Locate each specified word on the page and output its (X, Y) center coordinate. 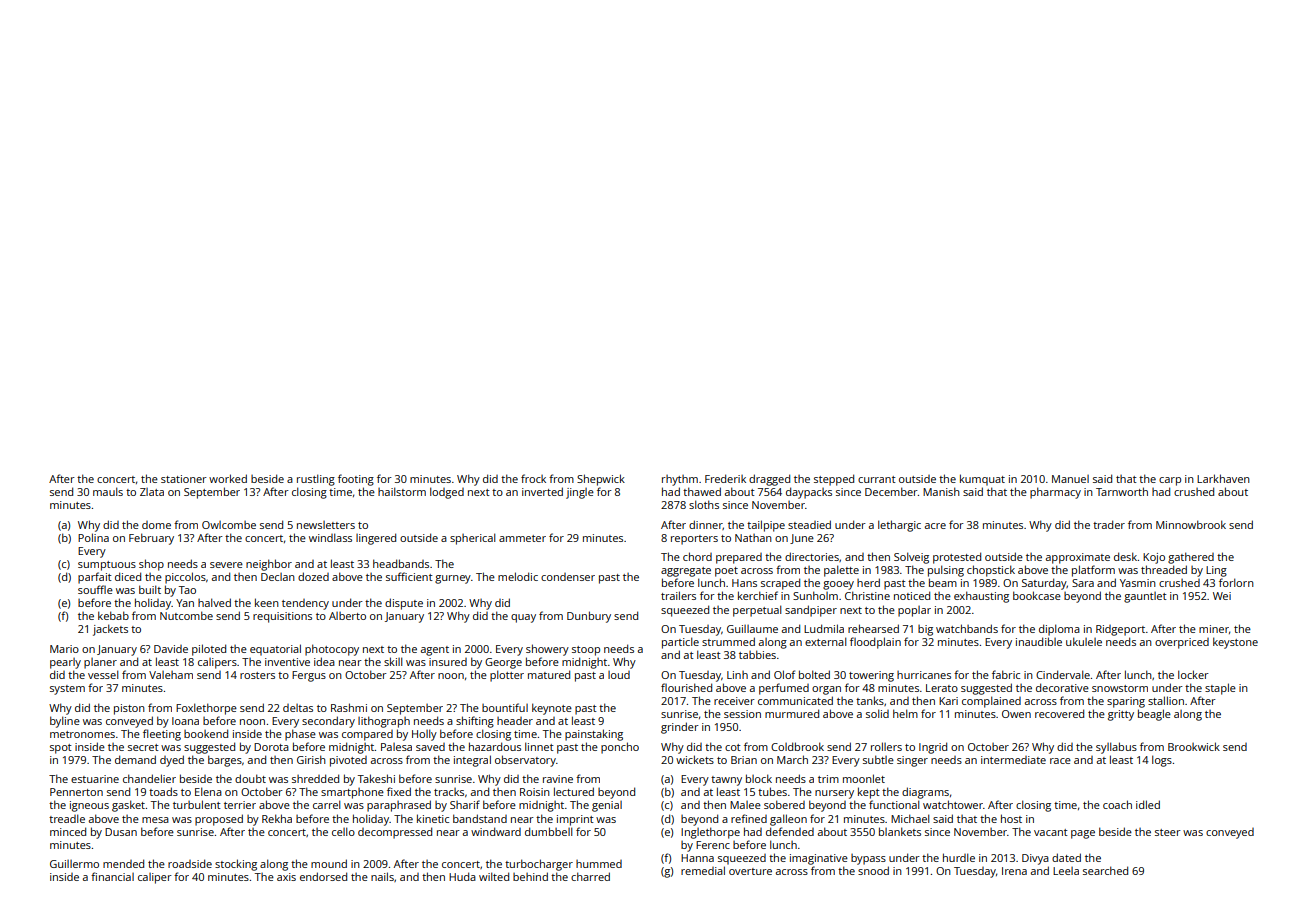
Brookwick (1194, 746)
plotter (507, 676)
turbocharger (539, 865)
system (67, 690)
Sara (1083, 583)
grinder (680, 728)
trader (1109, 524)
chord (697, 556)
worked (228, 478)
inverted (542, 491)
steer (1168, 832)
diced (128, 576)
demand (135, 759)
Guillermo (74, 864)
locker (1193, 674)
